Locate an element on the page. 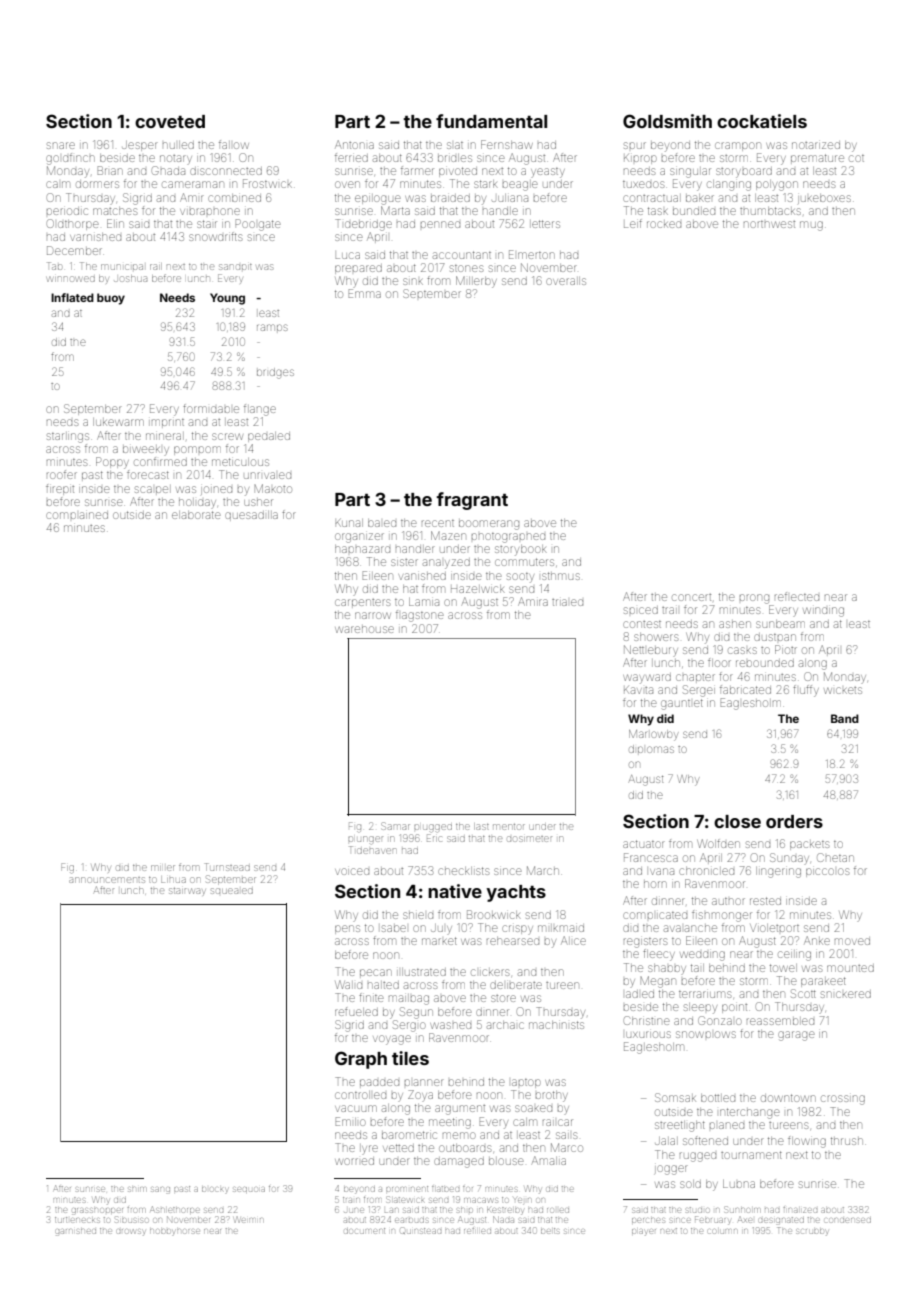 Image resolution: width=924 pixels, height=1308 pixels. Goldsmith is located at coordinates (667, 121).
